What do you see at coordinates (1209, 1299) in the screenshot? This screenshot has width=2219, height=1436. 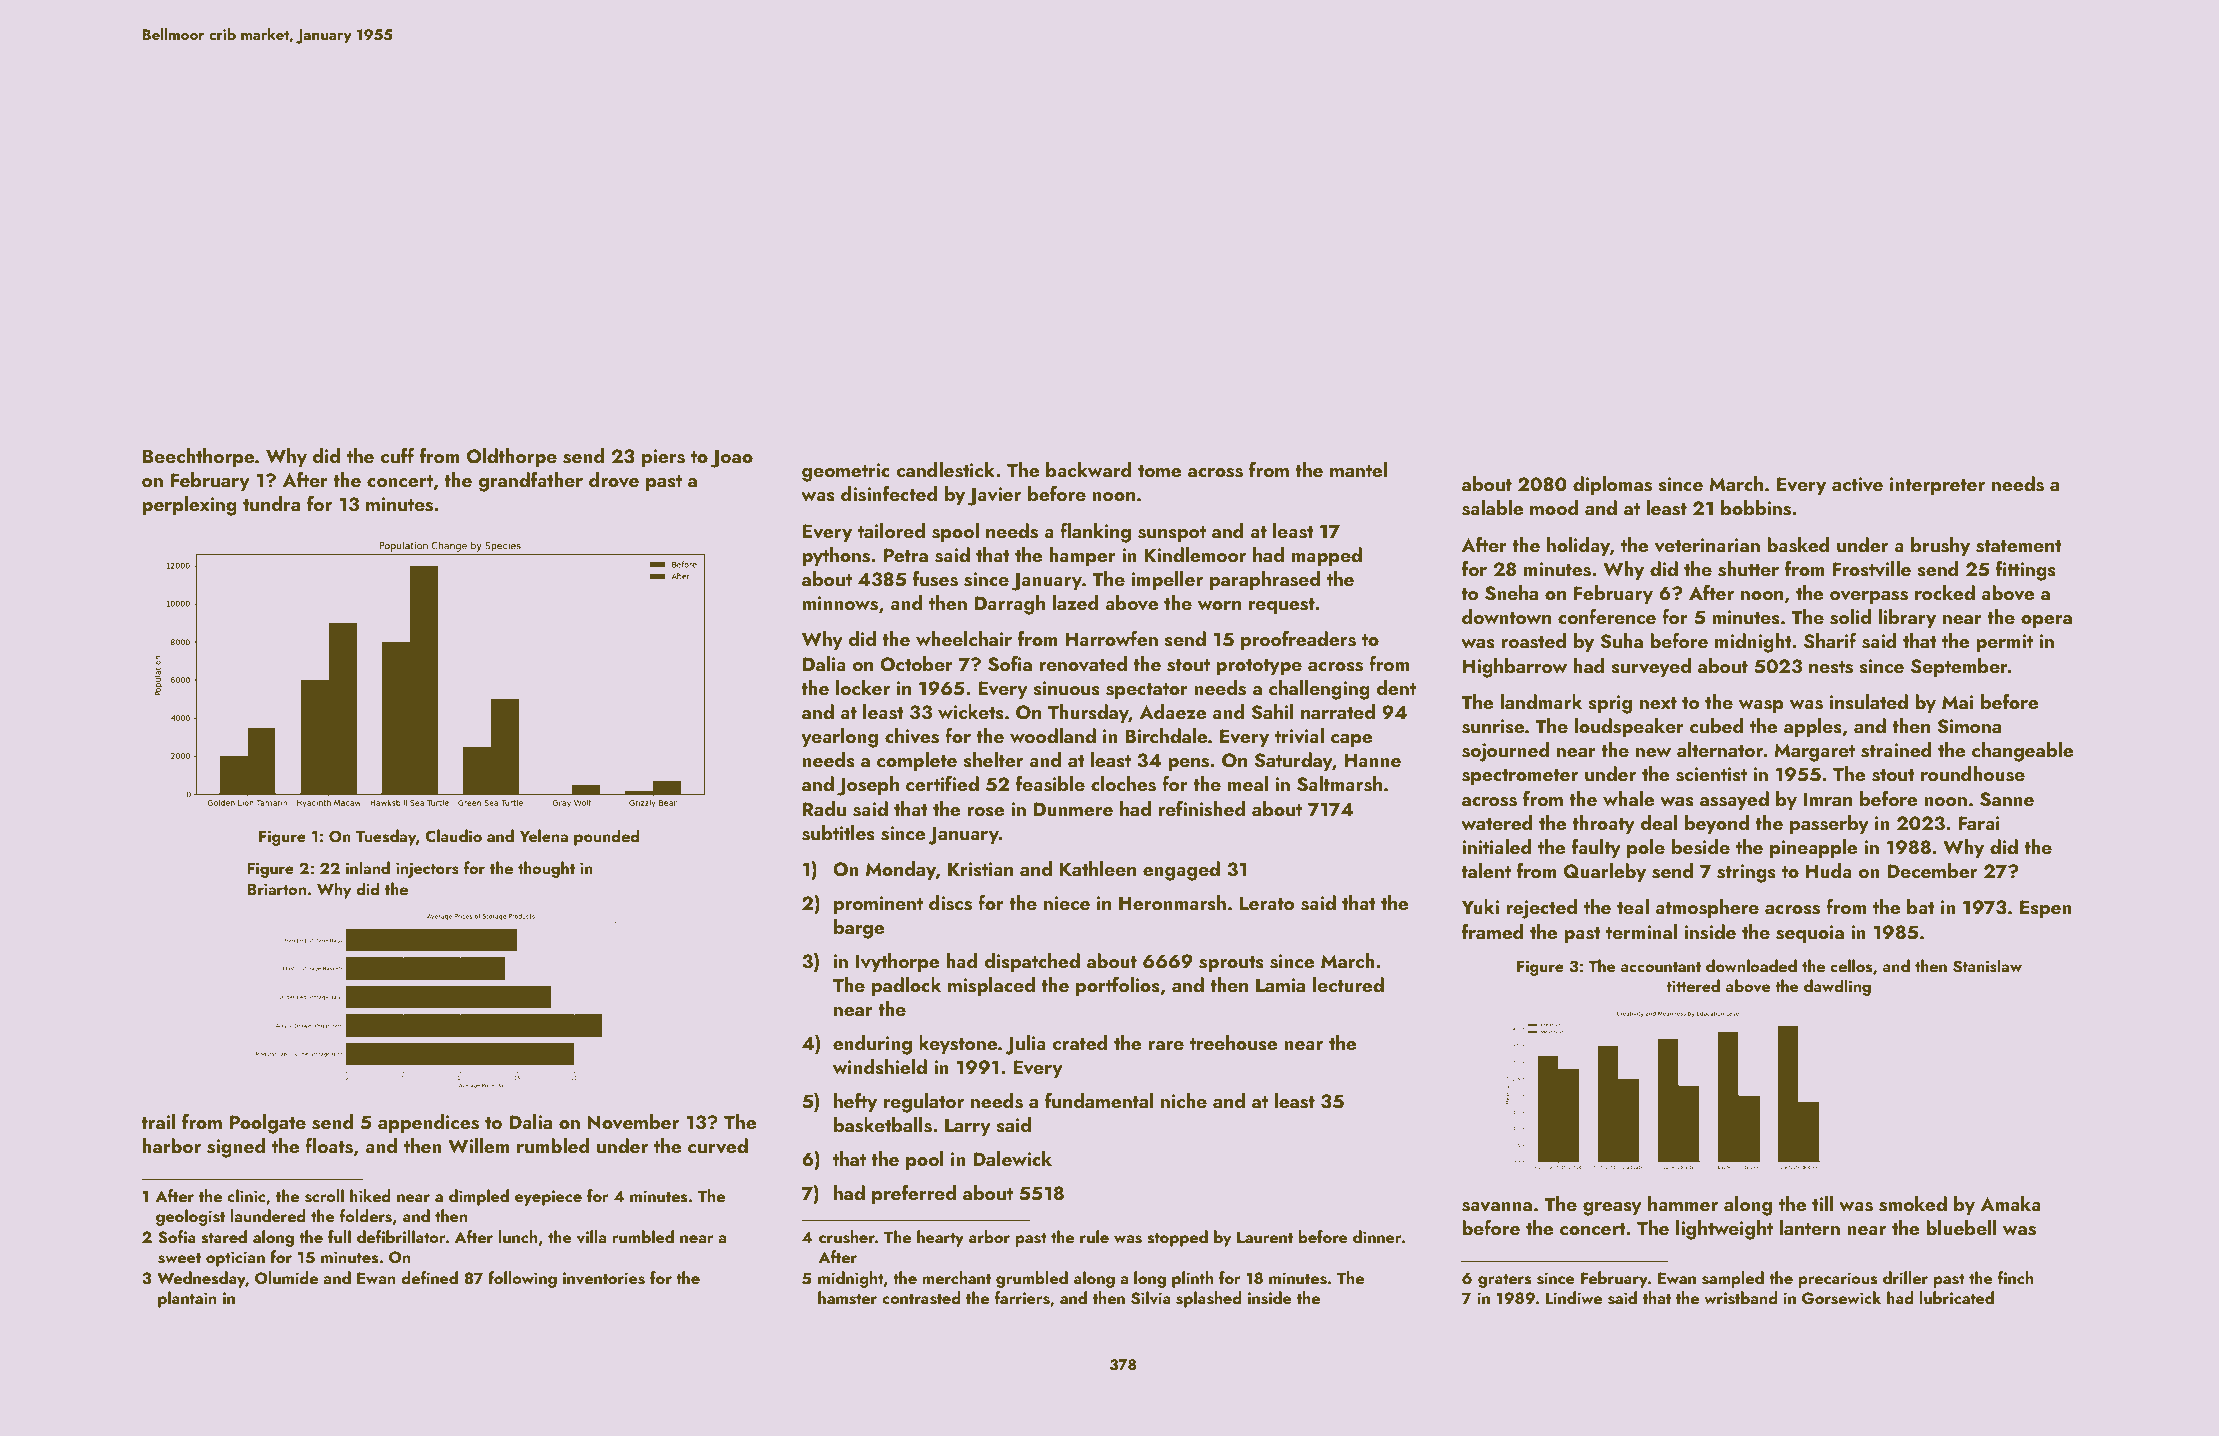 I see `splashed` at bounding box center [1209, 1299].
